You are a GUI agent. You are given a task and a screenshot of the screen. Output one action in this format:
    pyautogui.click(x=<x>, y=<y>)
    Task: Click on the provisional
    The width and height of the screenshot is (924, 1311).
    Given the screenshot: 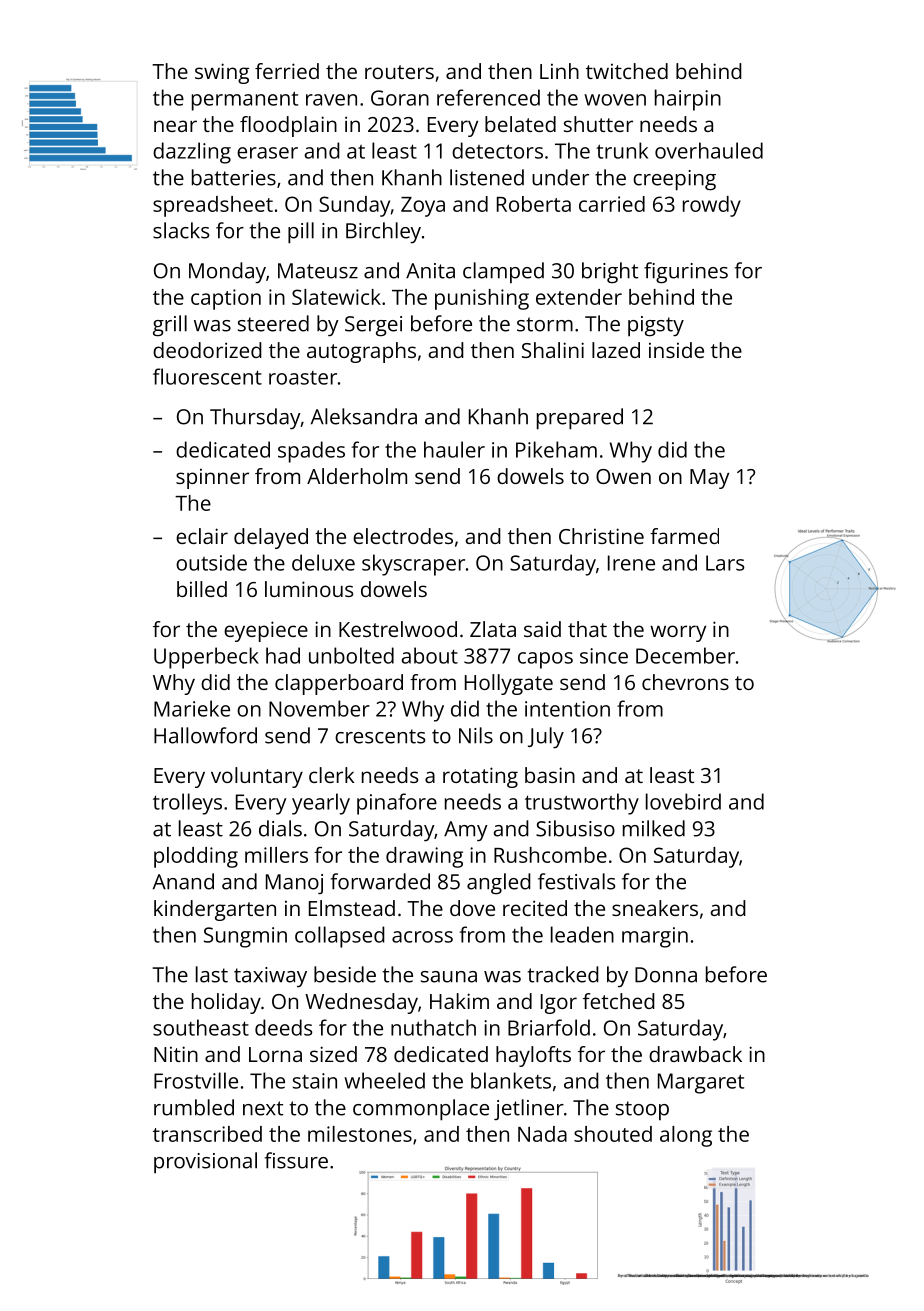 What is the action you would take?
    pyautogui.click(x=205, y=1163)
